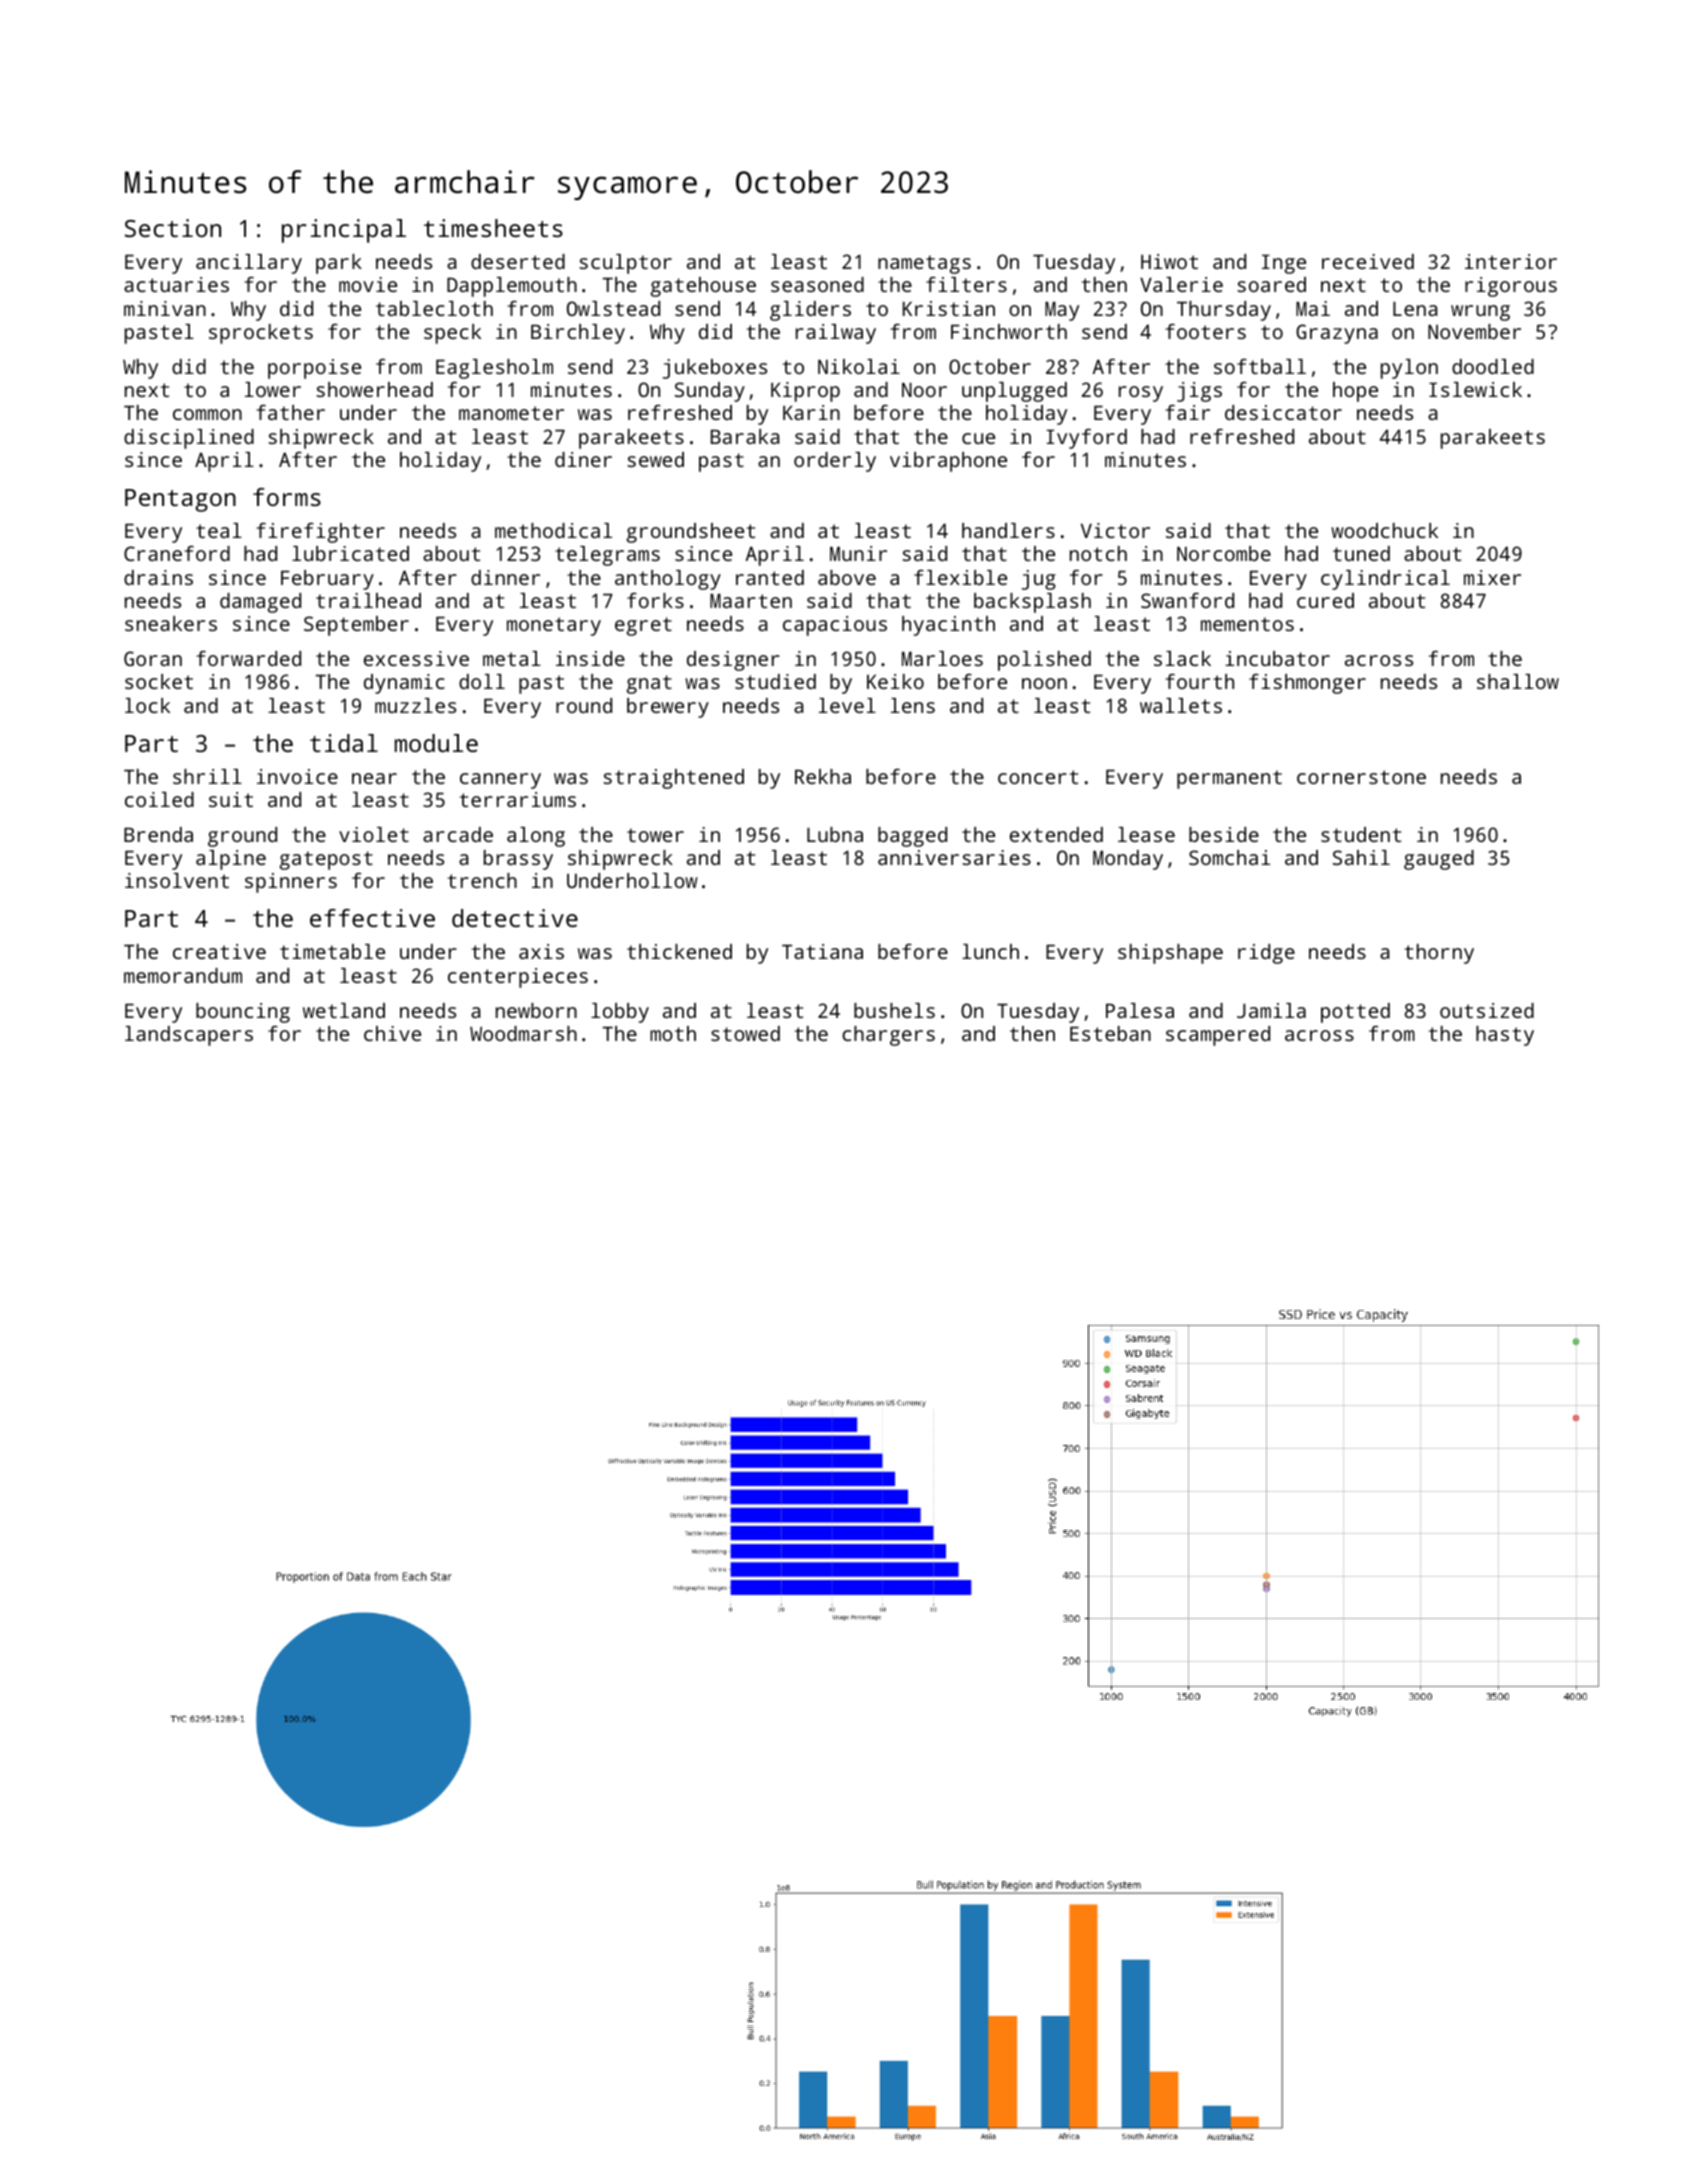  I want to click on capacious, so click(835, 626).
